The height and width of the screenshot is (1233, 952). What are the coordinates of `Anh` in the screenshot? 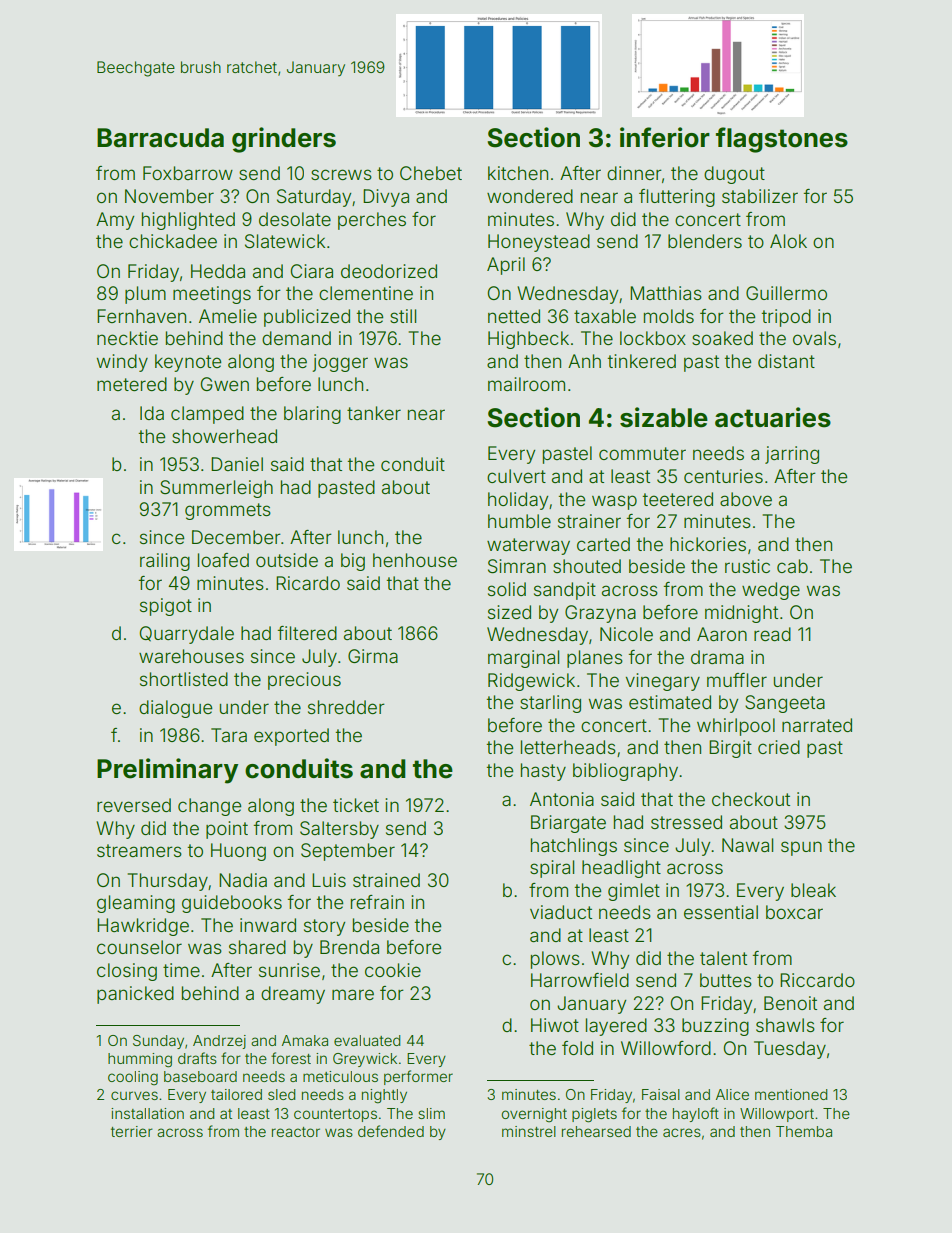 It's located at (584, 361).
